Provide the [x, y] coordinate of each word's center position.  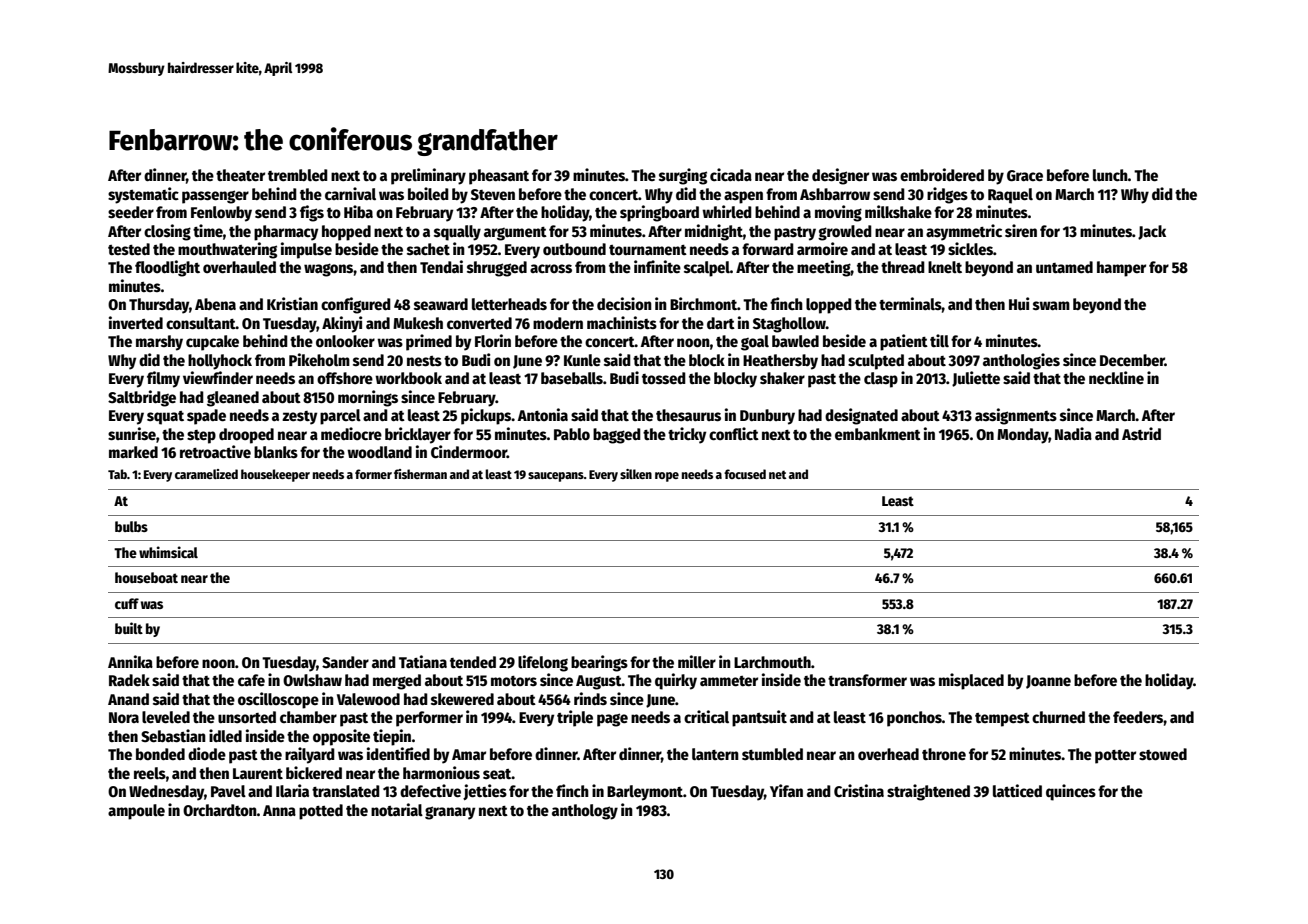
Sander [345, 662]
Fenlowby [221, 214]
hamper [1121, 269]
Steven [493, 195]
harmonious [441, 773]
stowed [1163, 754]
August [599, 682]
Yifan [786, 790]
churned [1058, 717]
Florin [493, 341]
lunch [1110, 175]
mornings [368, 398]
